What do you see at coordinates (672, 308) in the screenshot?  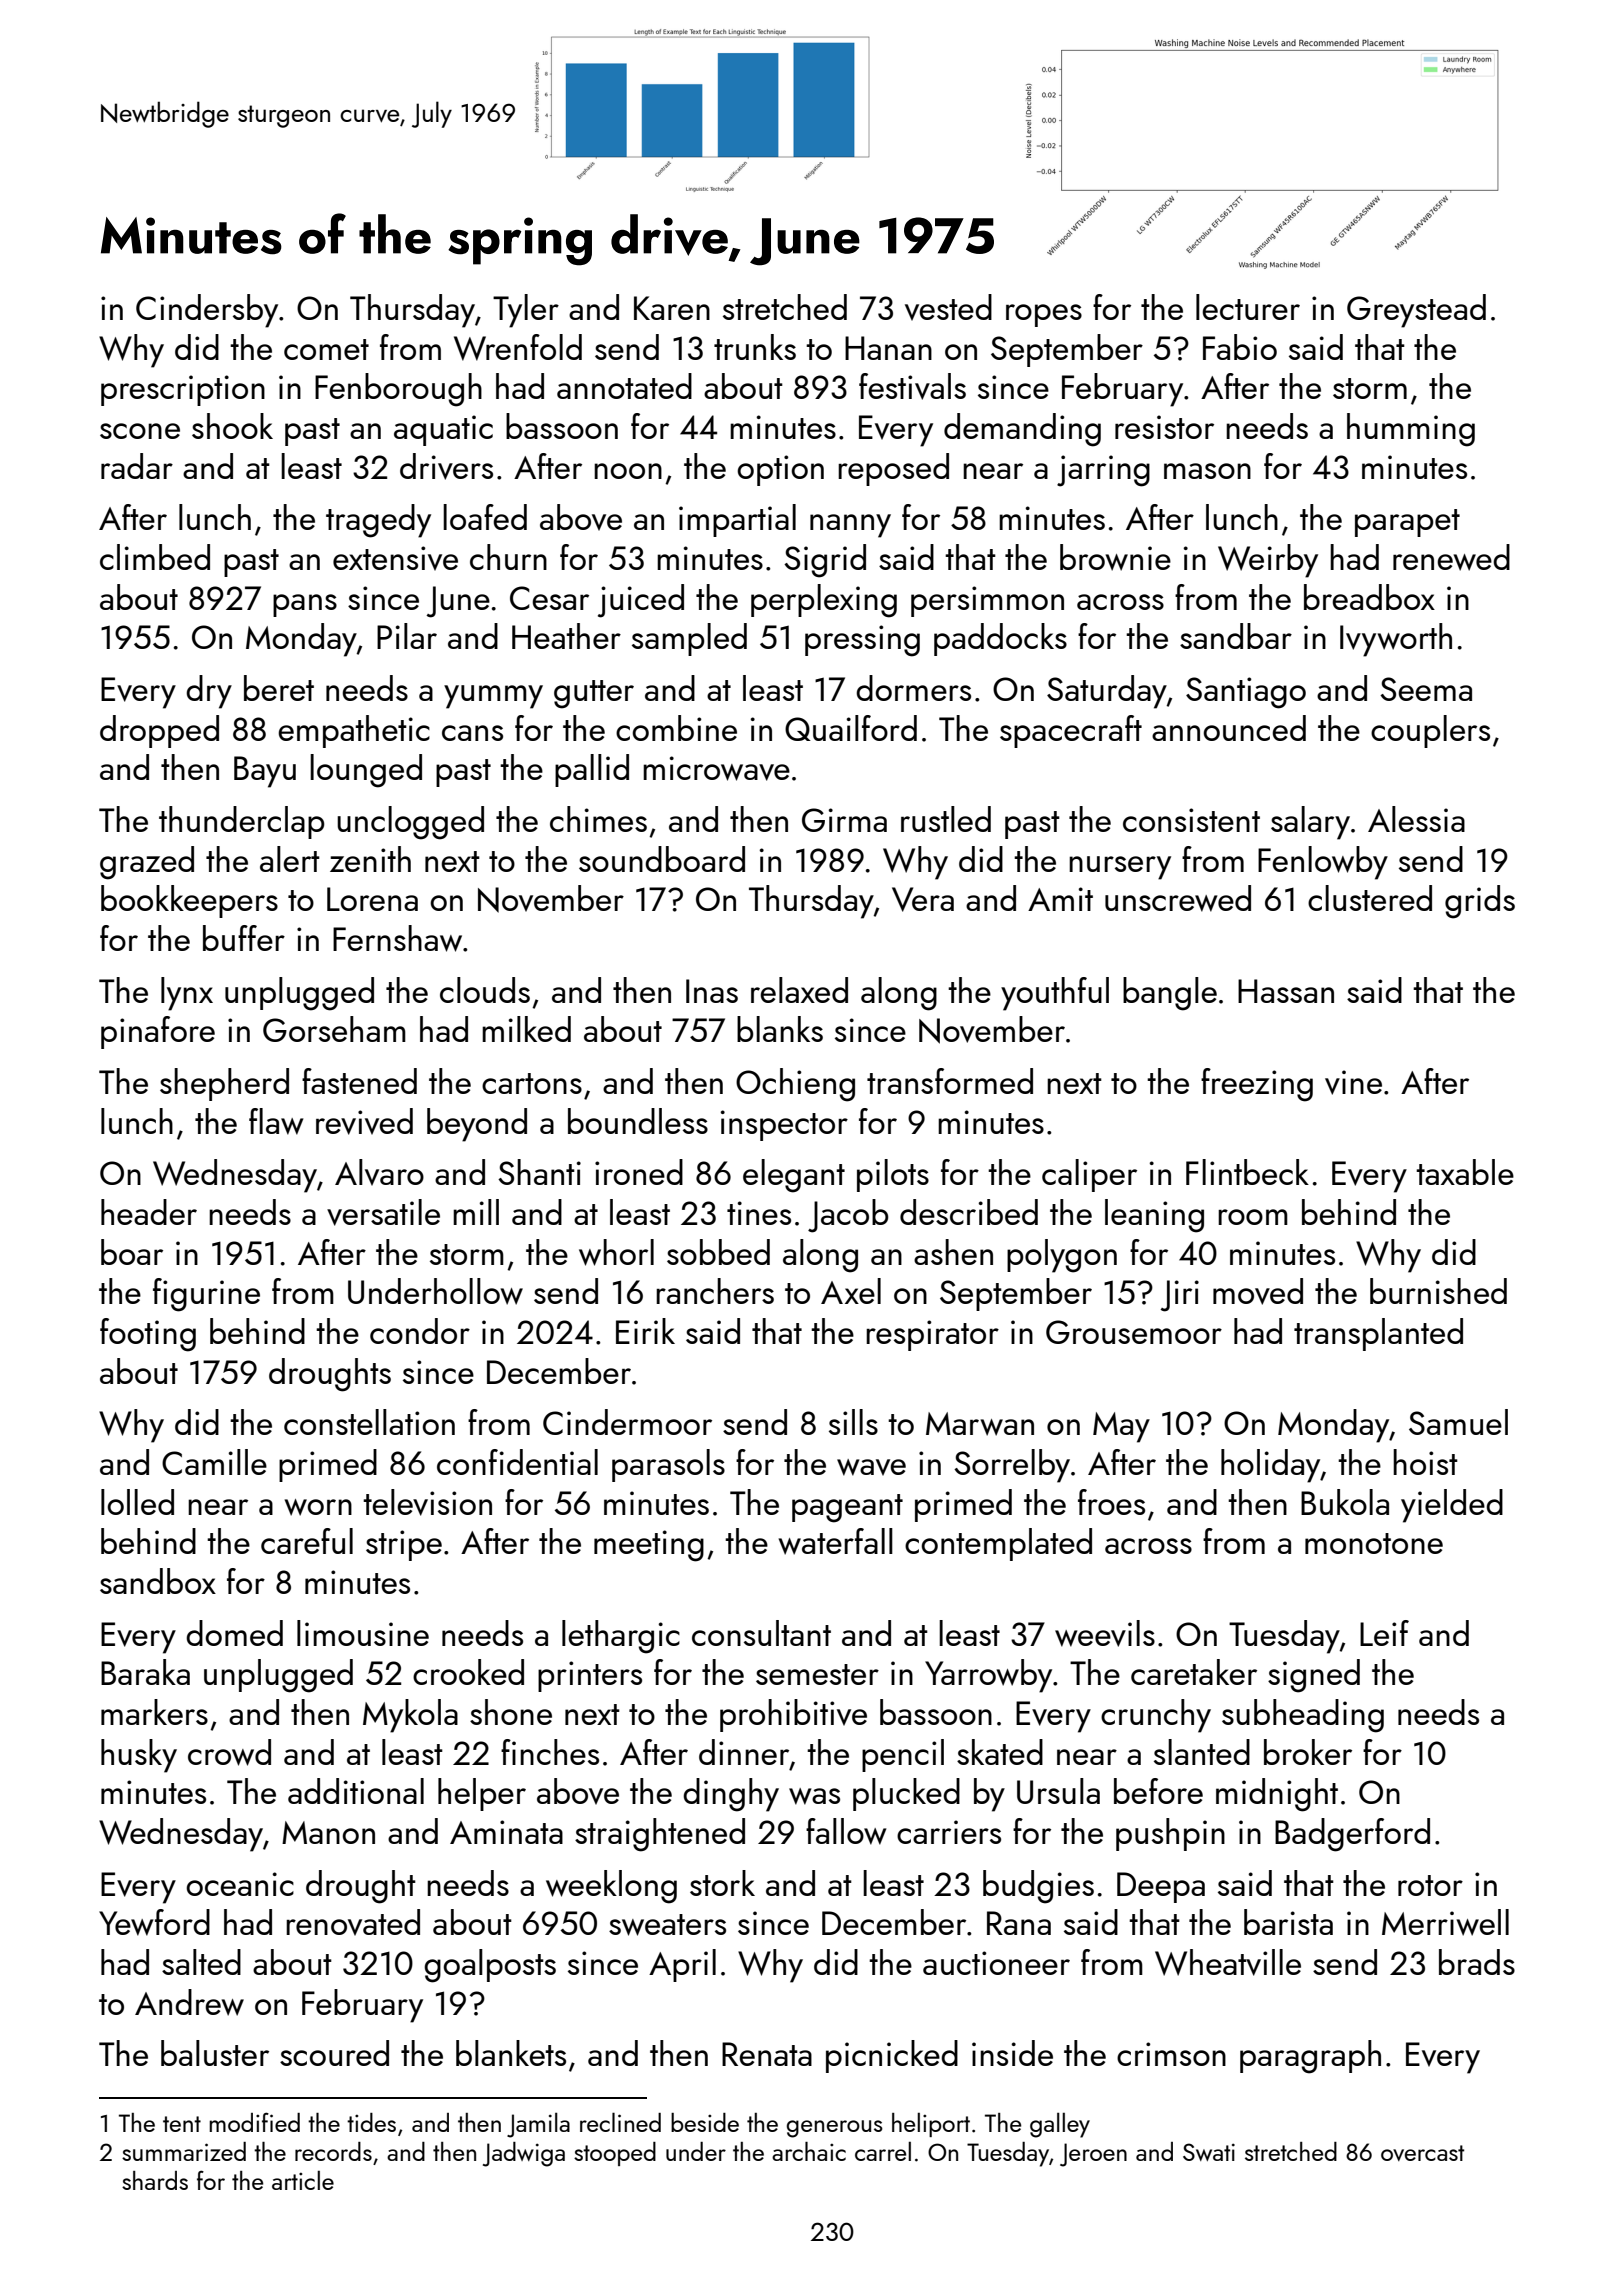 I see `Karen` at bounding box center [672, 308].
